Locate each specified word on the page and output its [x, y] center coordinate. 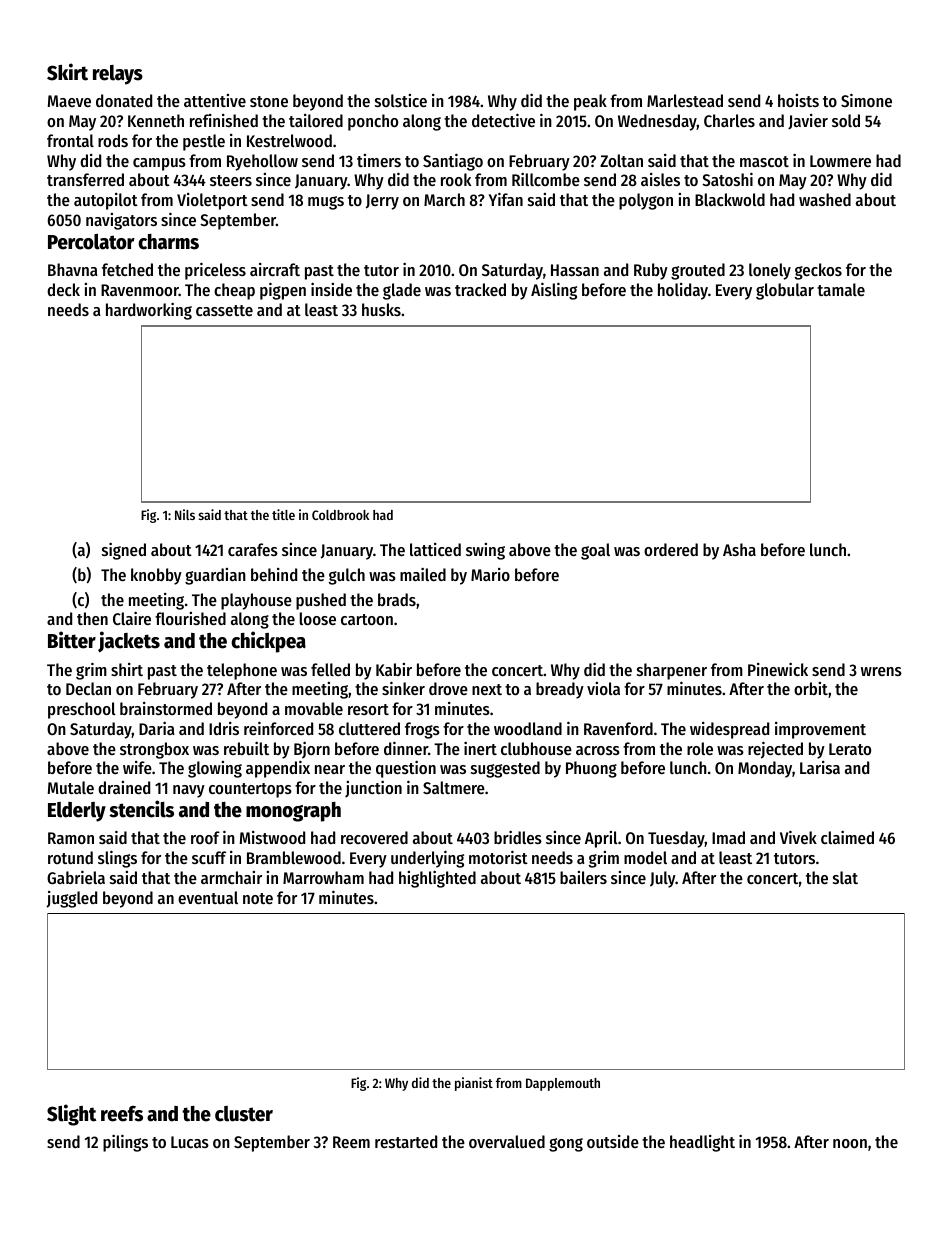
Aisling [554, 291]
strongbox [154, 750]
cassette [224, 310]
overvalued [507, 1141]
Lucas [190, 1142]
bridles [518, 837]
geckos [818, 271]
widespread [729, 730]
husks [381, 309]
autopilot [106, 201]
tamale [841, 289]
